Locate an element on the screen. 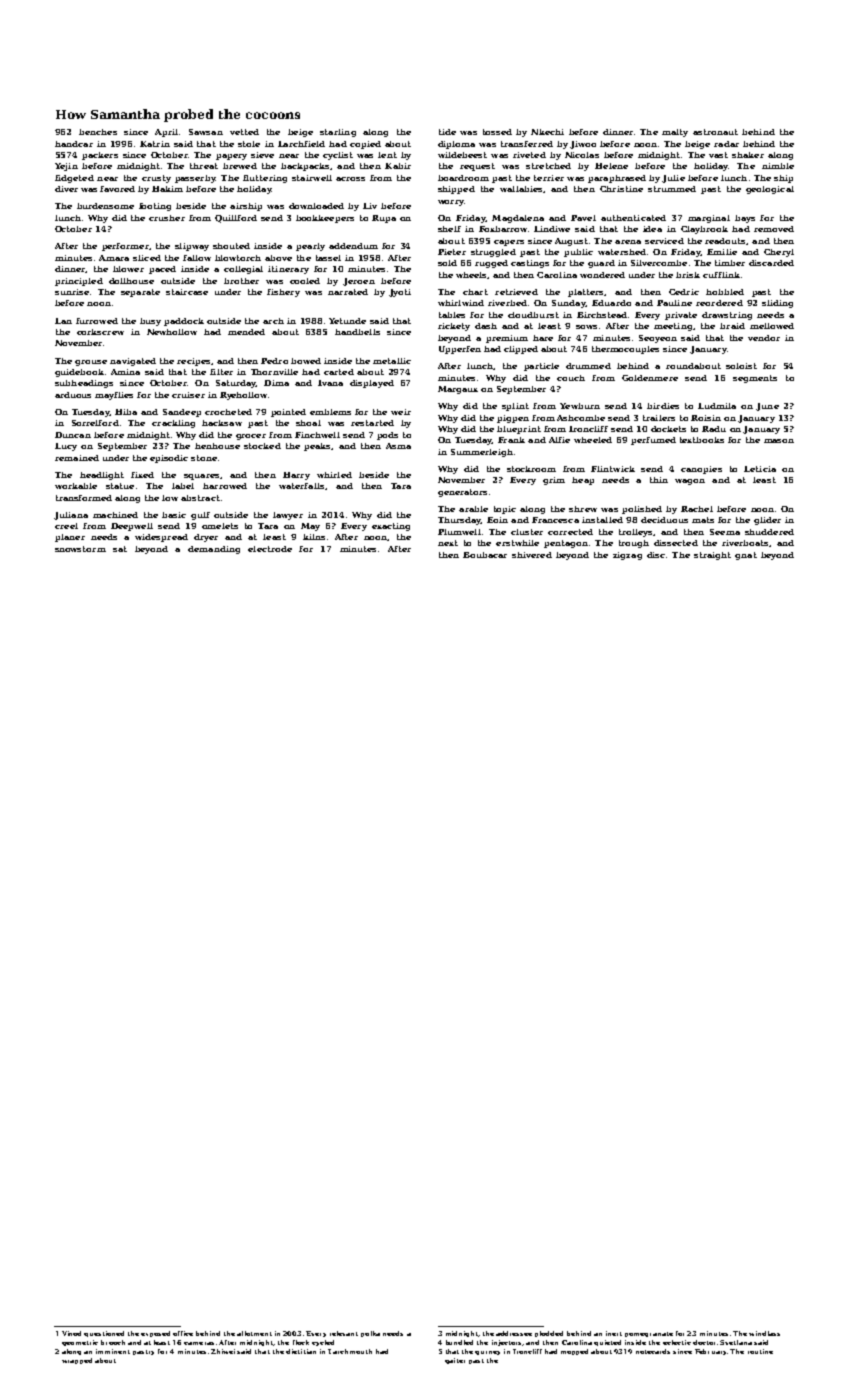  vetted is located at coordinates (244, 132).
